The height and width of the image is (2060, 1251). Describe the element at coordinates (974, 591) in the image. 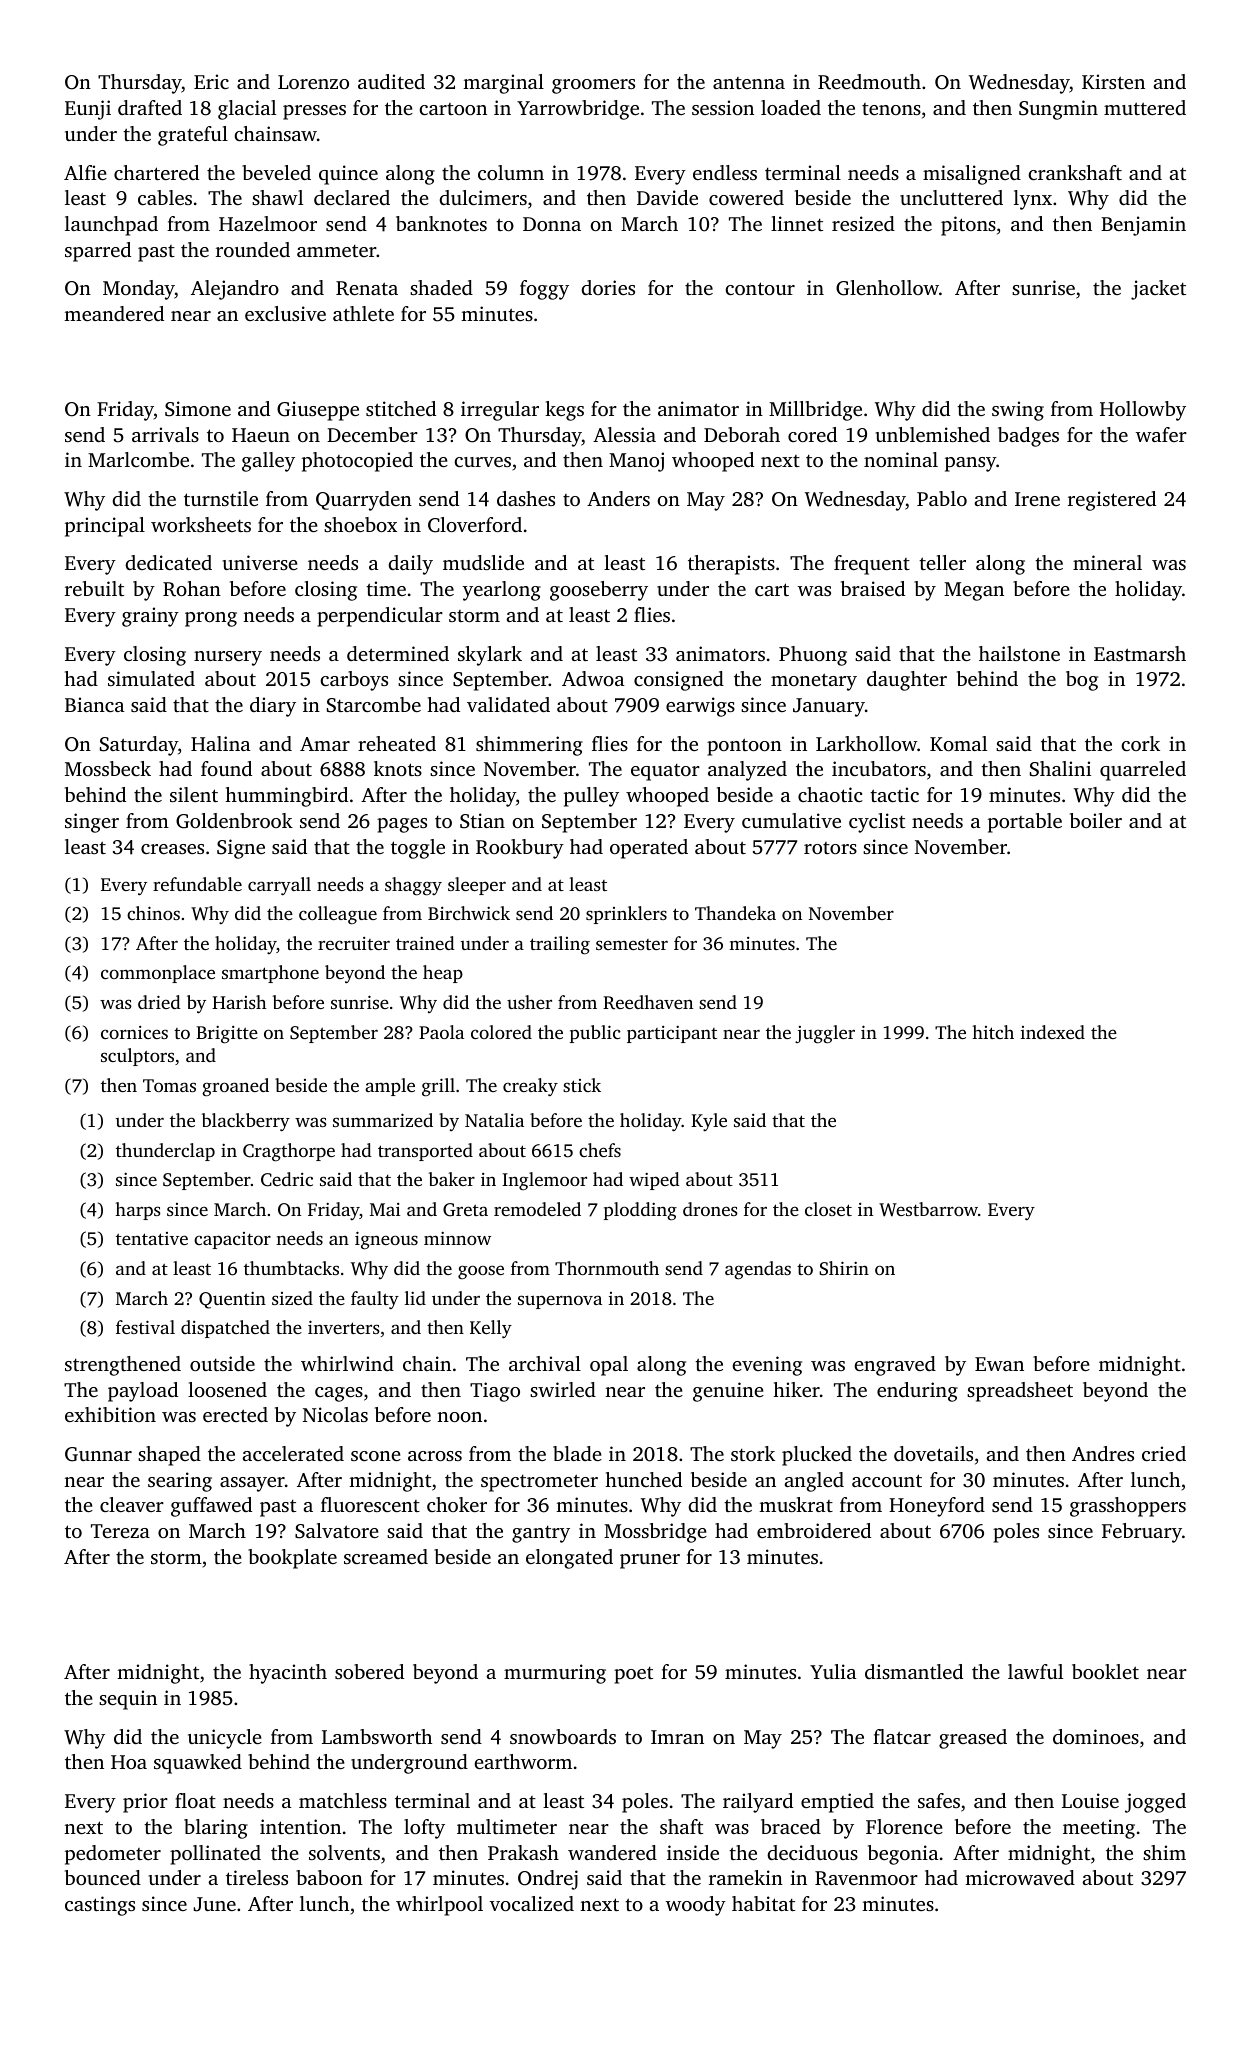

I see `Megan` at that location.
